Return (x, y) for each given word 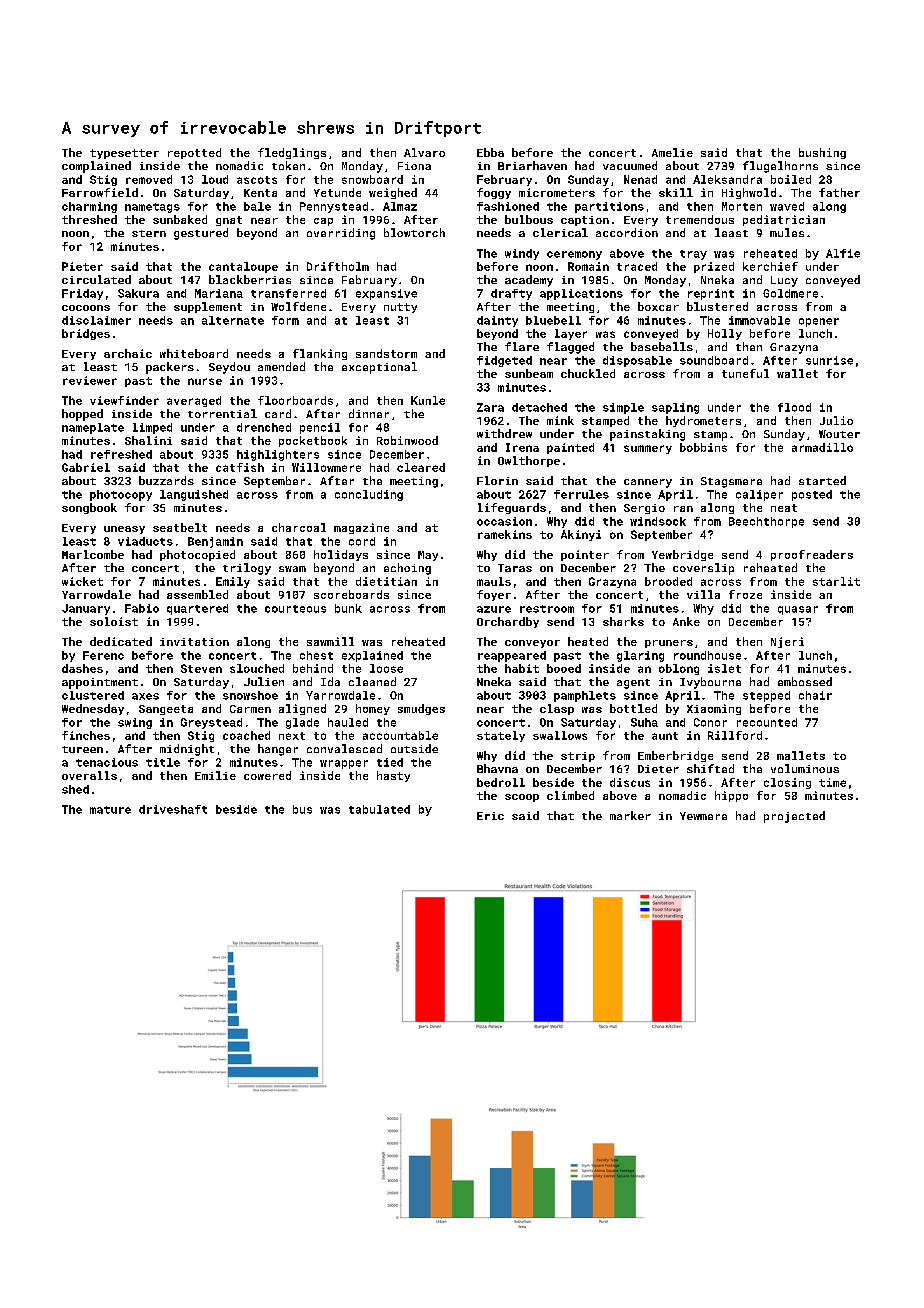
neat (784, 508)
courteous (295, 609)
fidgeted (504, 361)
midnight (187, 750)
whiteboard (194, 353)
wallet (797, 373)
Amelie (672, 152)
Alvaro (424, 152)
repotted (194, 153)
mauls (494, 581)
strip (578, 757)
